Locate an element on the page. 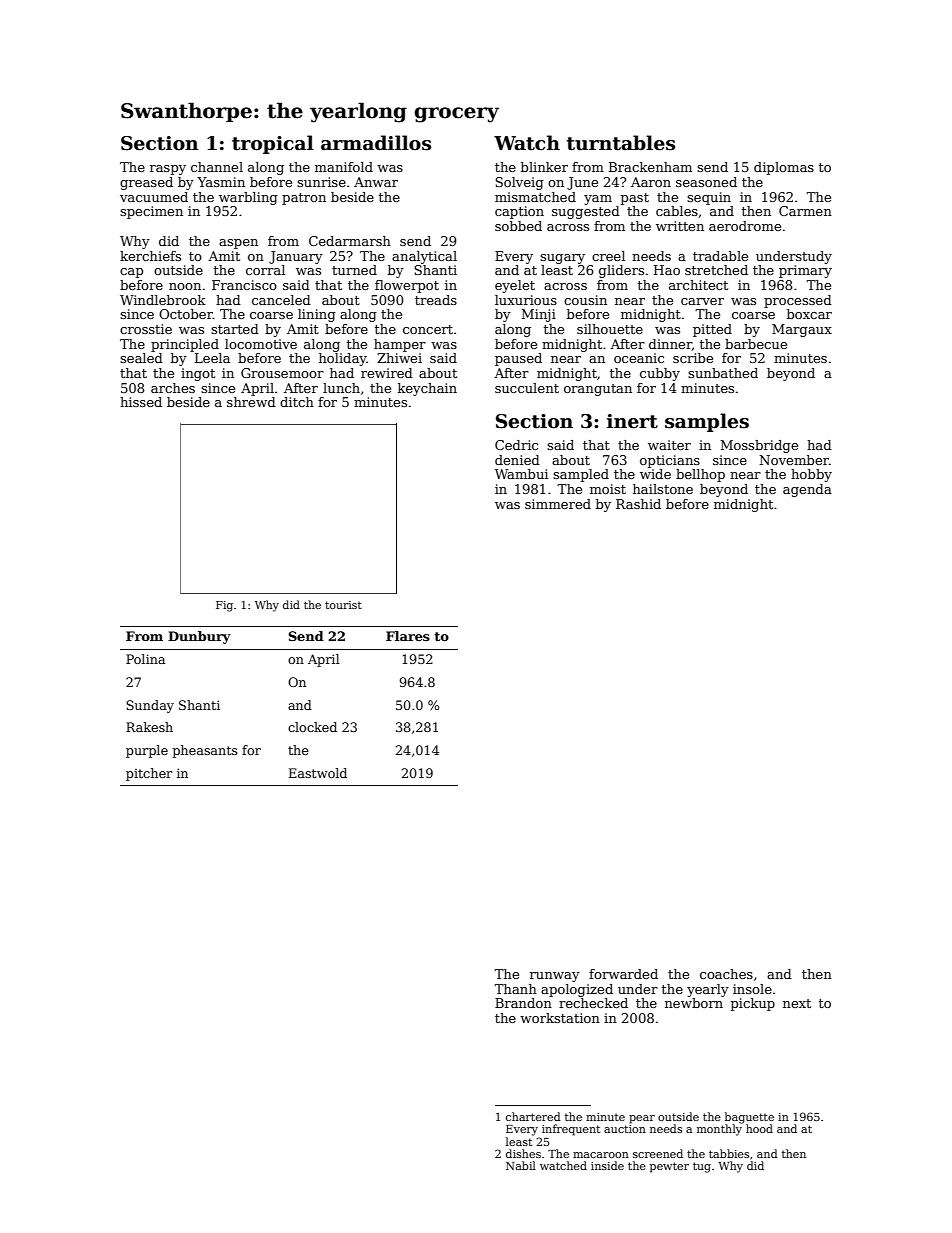  dishes is located at coordinates (523, 1153).
